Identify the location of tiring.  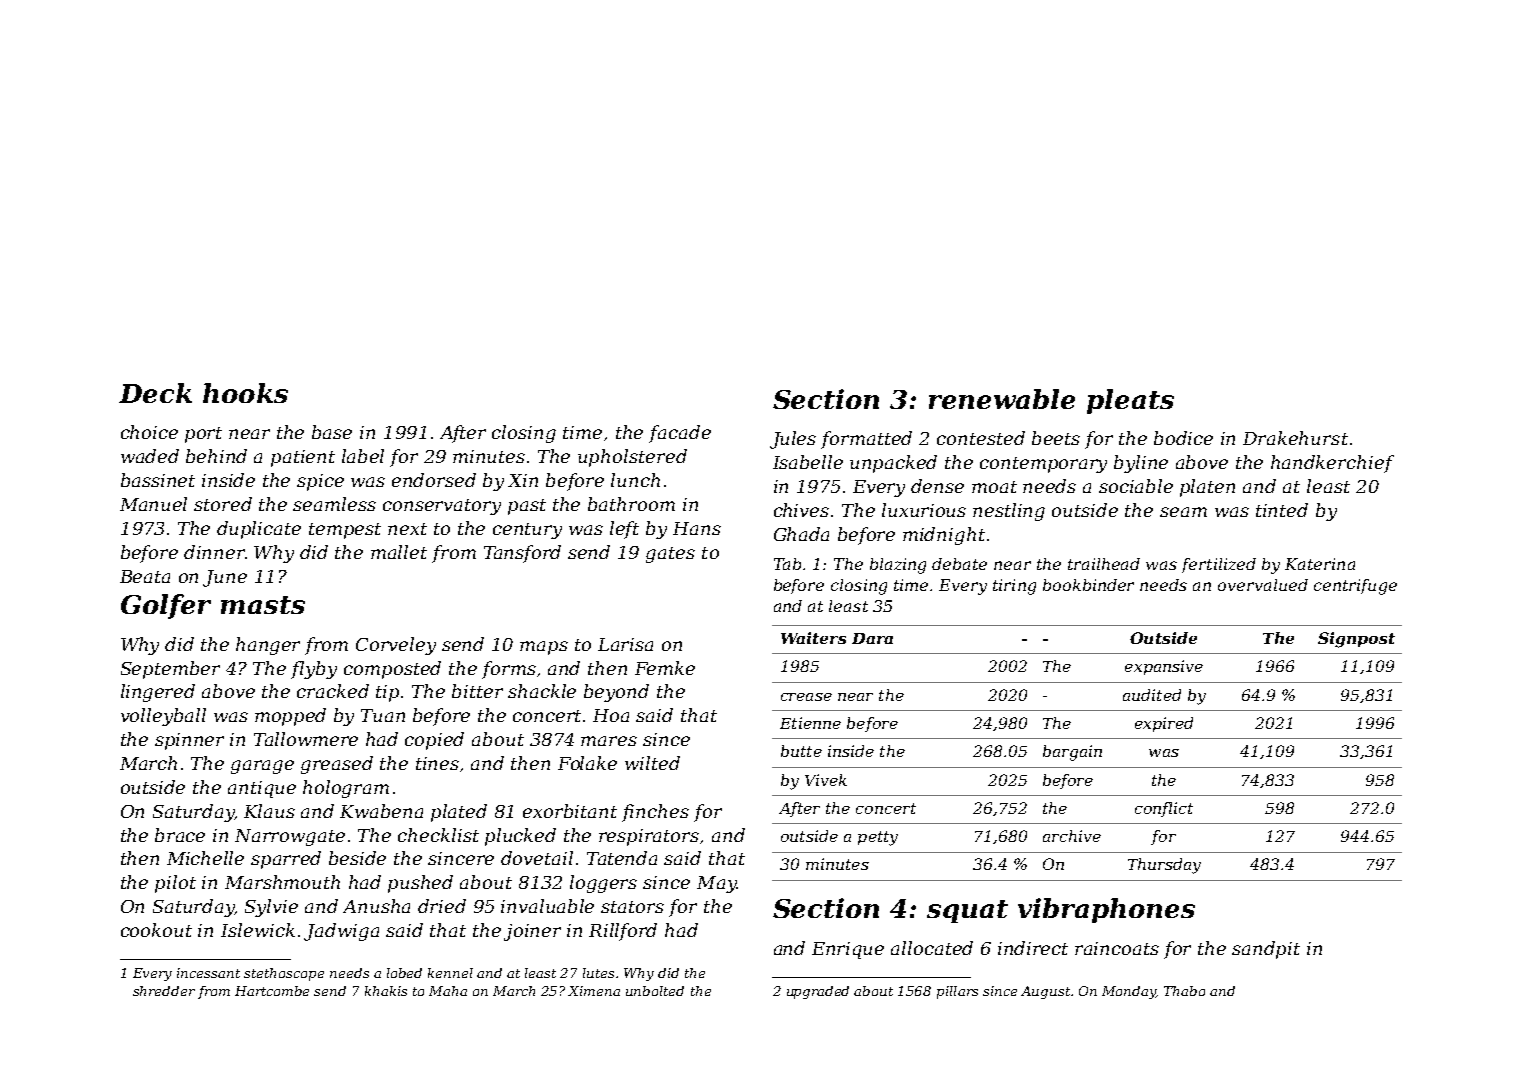
(1014, 587).
